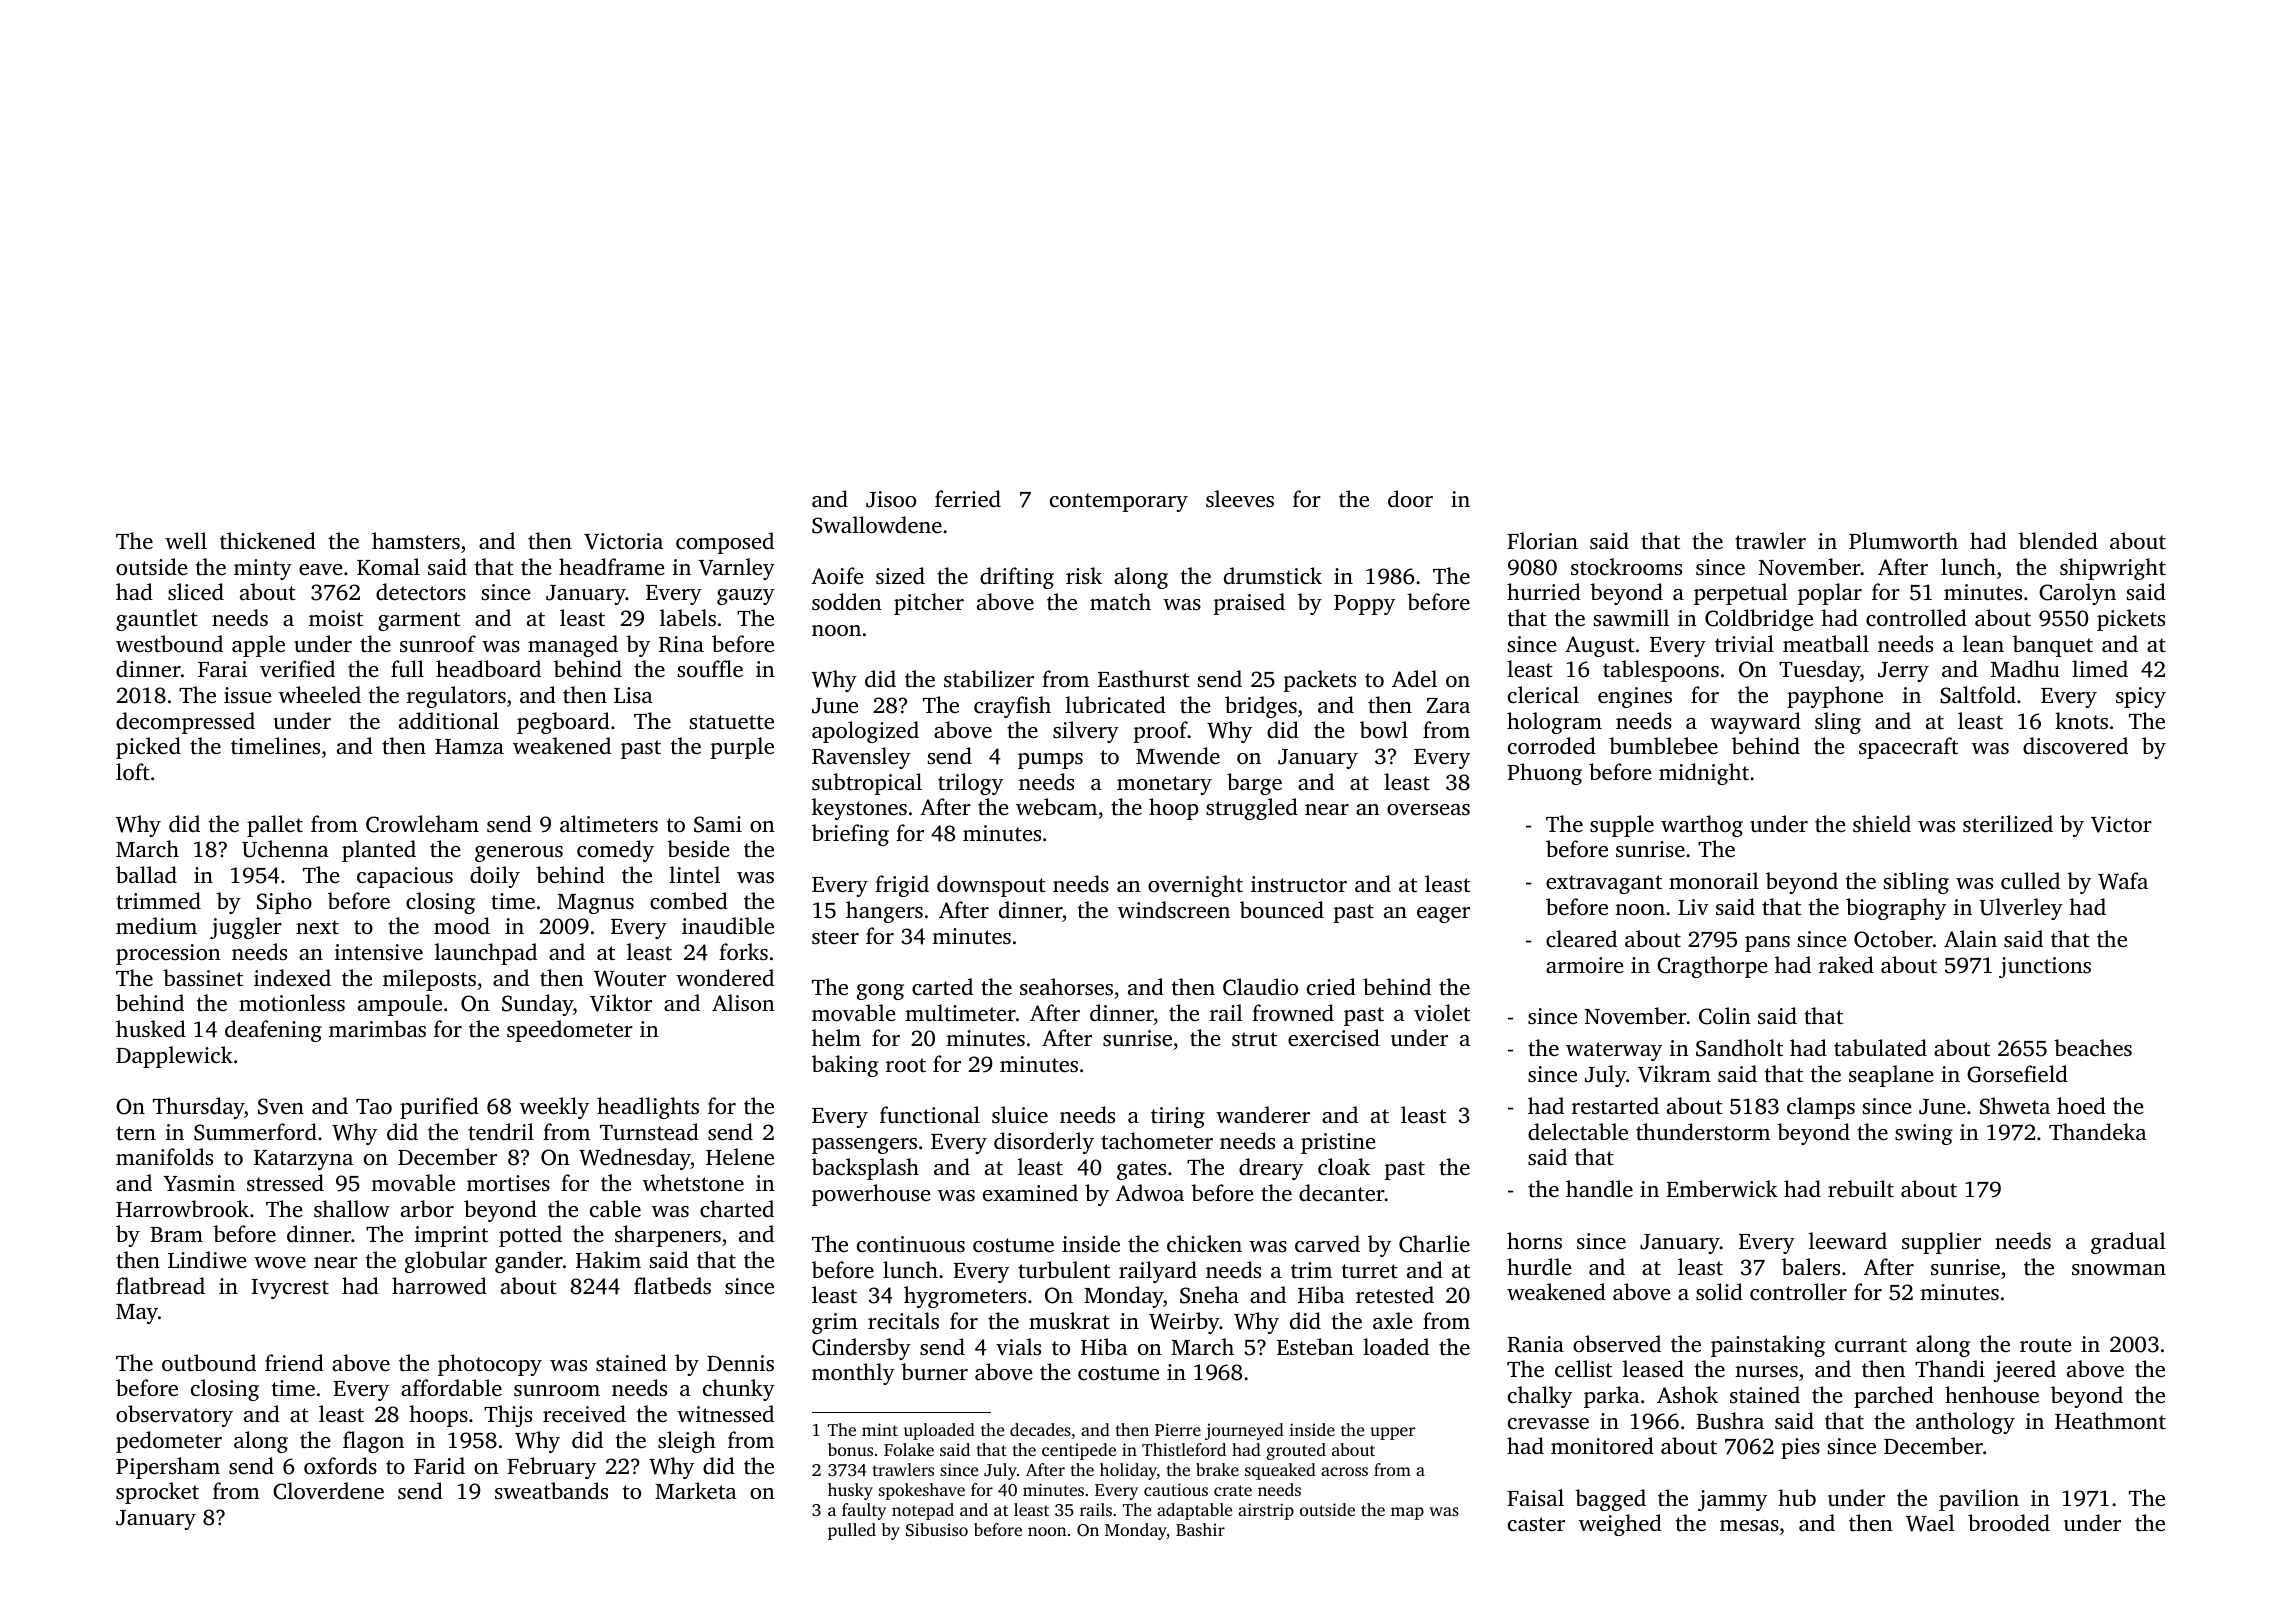  Describe the element at coordinates (1342, 1193) in the document. I see `decanter` at that location.
